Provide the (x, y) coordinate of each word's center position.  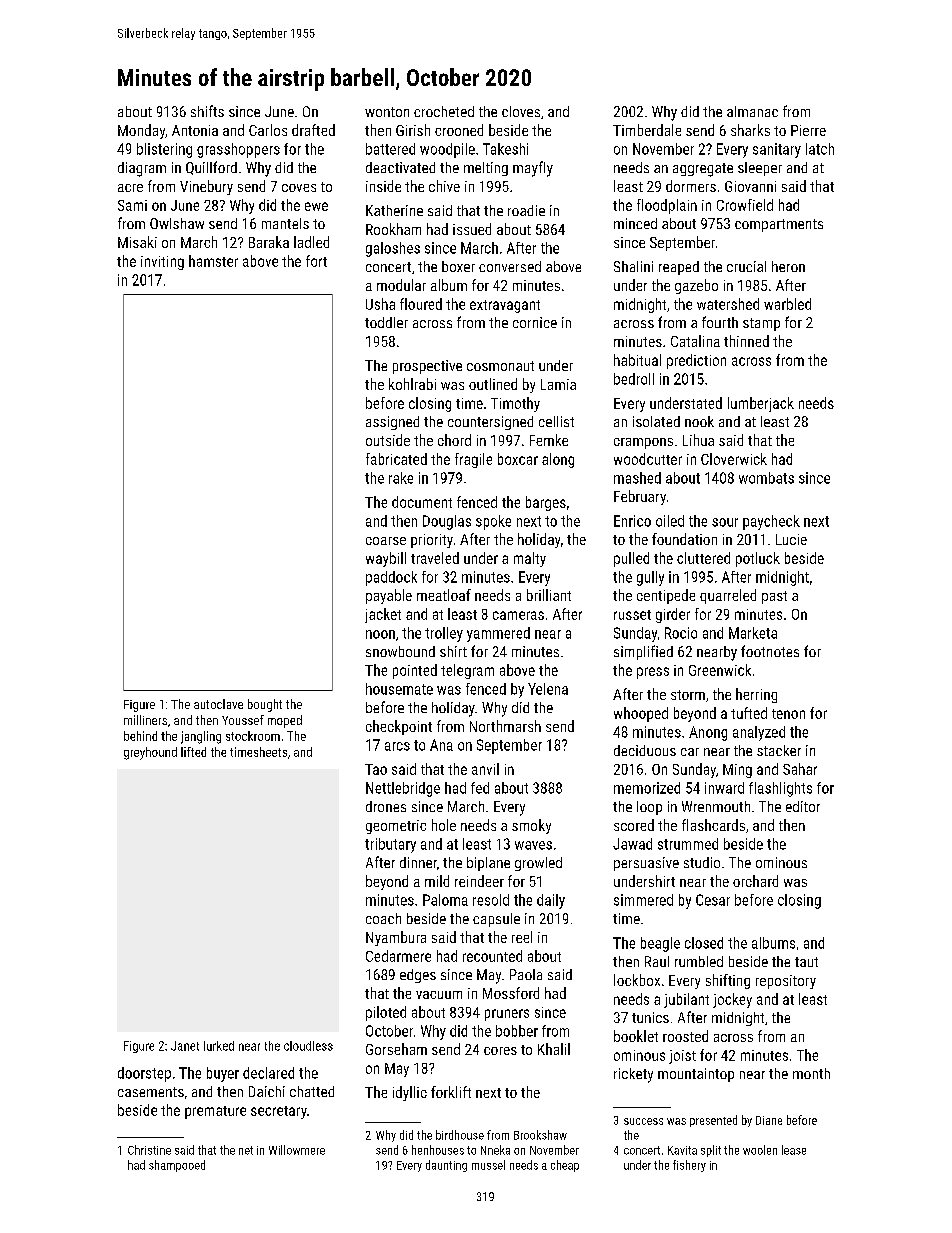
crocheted (444, 111)
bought (265, 705)
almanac (752, 111)
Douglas (447, 522)
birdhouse (460, 1135)
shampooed (177, 1166)
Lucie (791, 539)
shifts (207, 111)
